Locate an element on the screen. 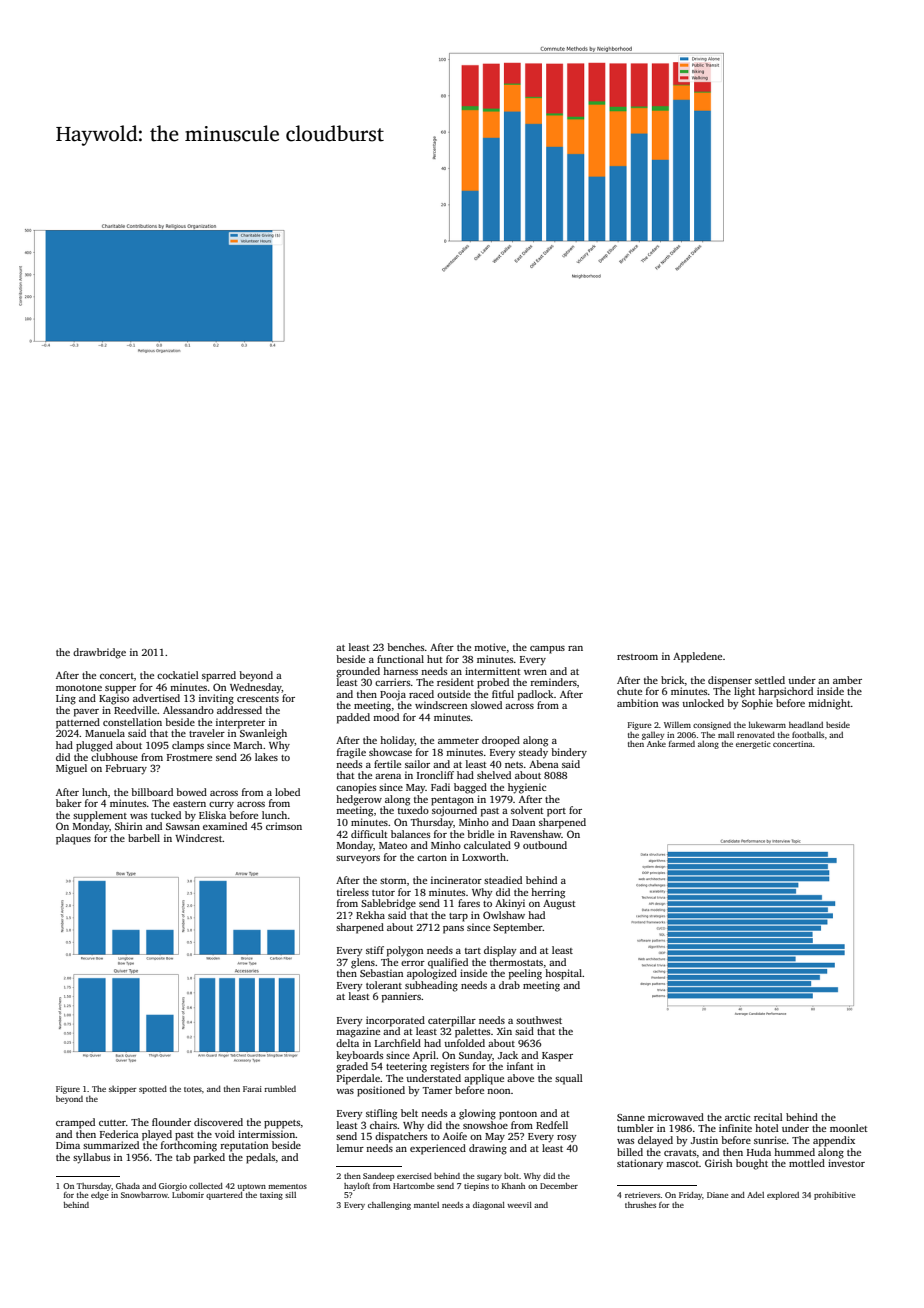  Appledene is located at coordinates (697, 657).
